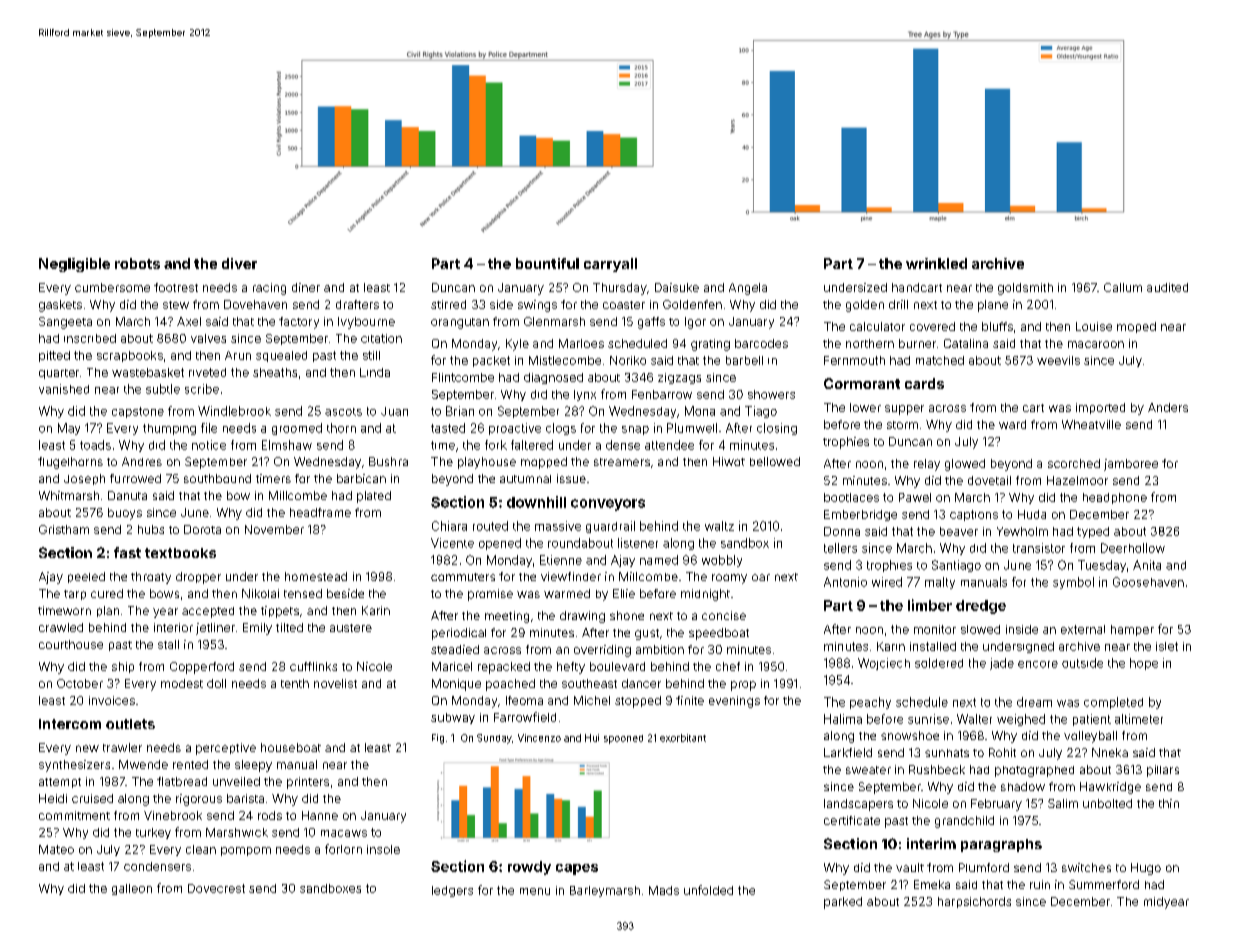 The image size is (1233, 952). I want to click on moped, so click(1136, 327).
